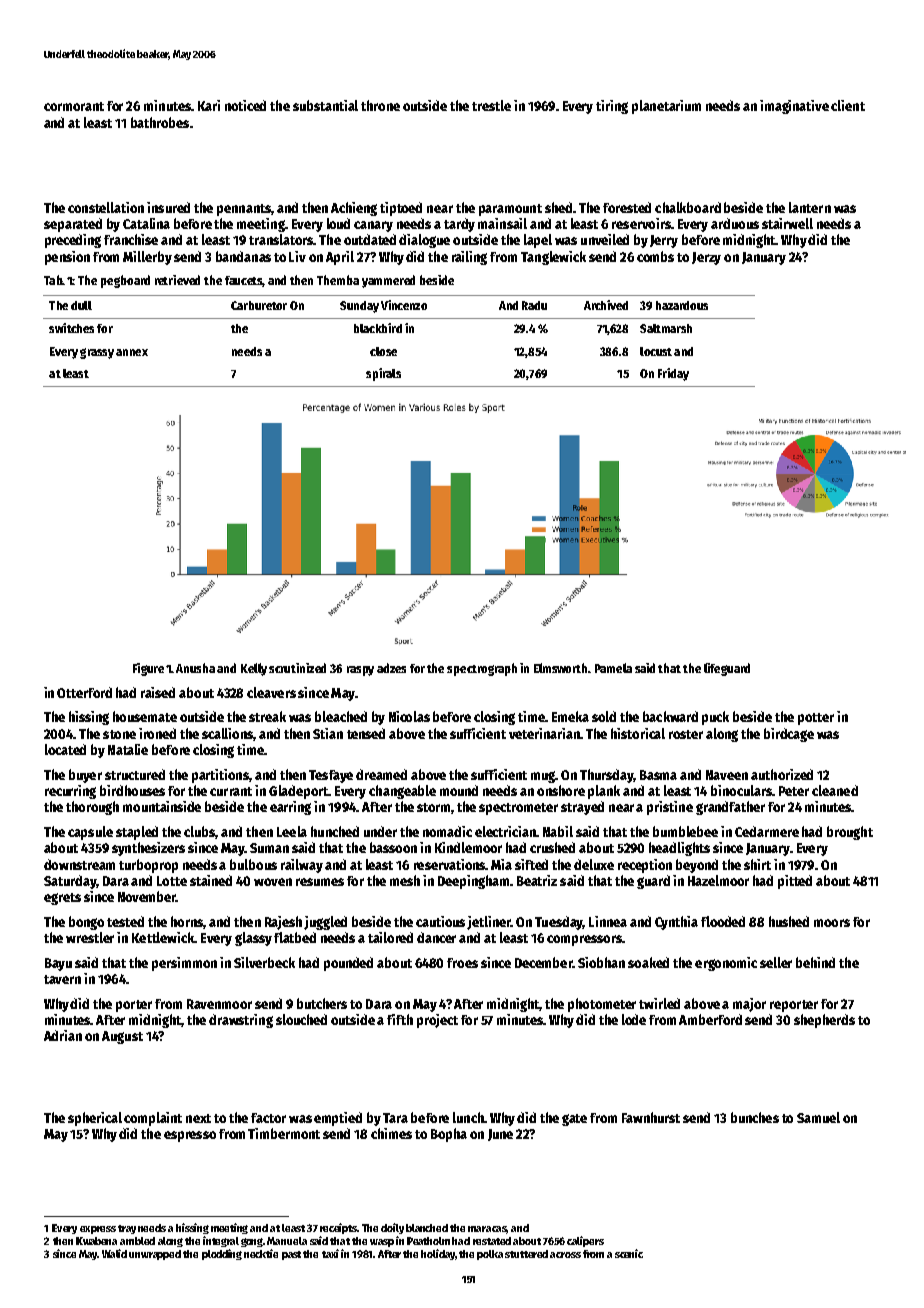 The image size is (924, 1308). What do you see at coordinates (338, 1228) in the screenshot?
I see `receipts` at bounding box center [338, 1228].
